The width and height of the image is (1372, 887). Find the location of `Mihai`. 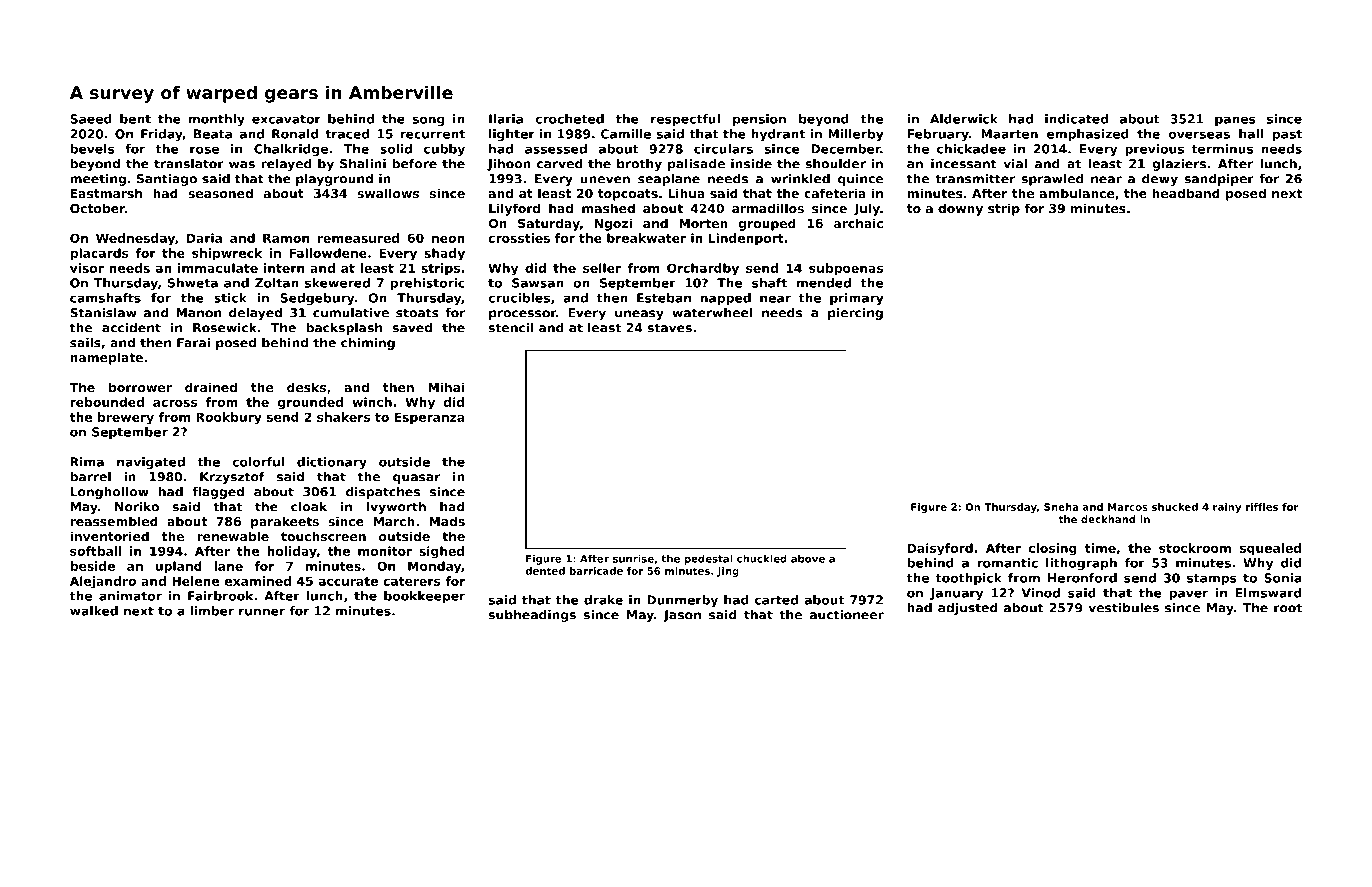

Mihai is located at coordinates (446, 387).
